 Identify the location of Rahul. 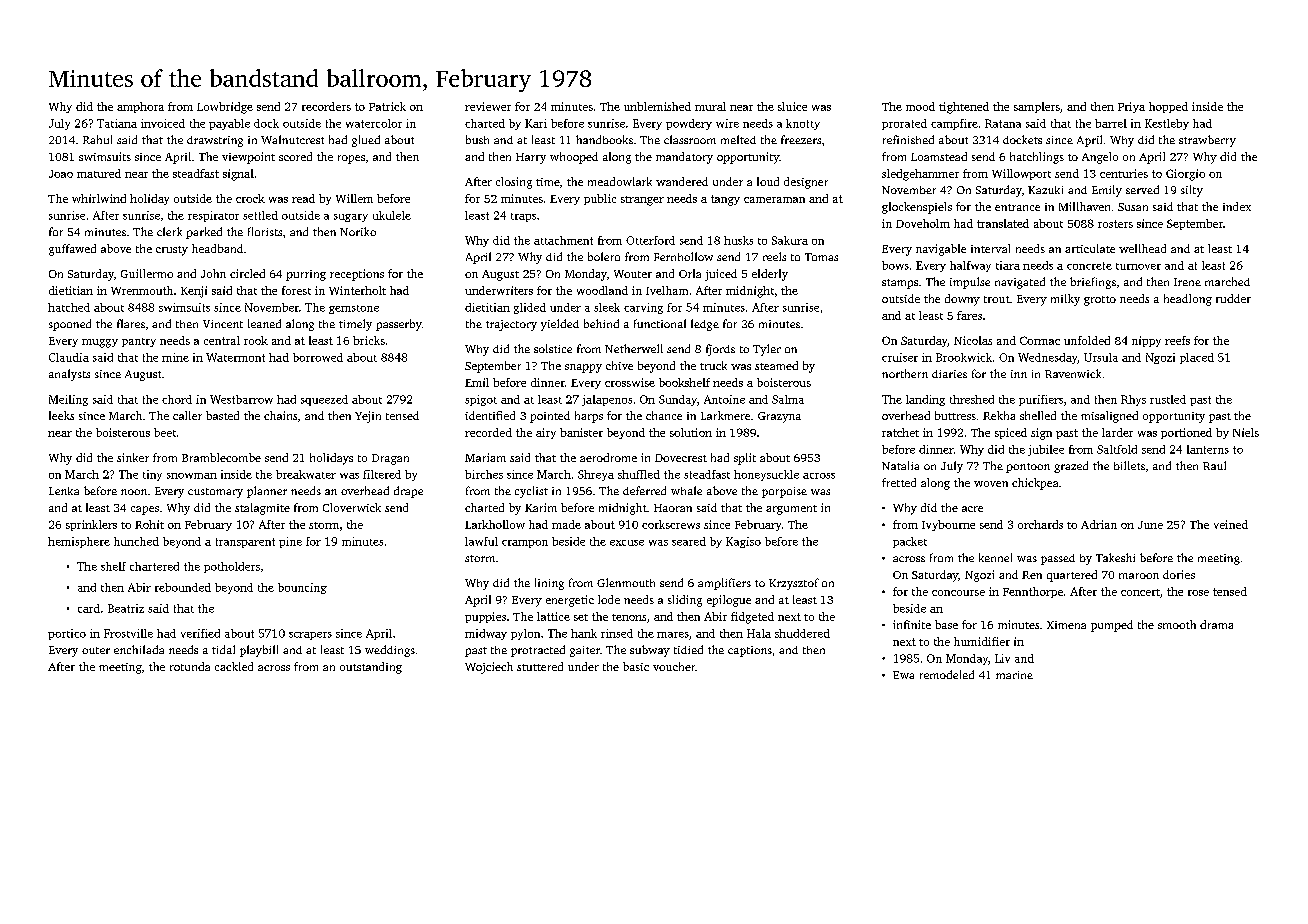
(97, 139).
